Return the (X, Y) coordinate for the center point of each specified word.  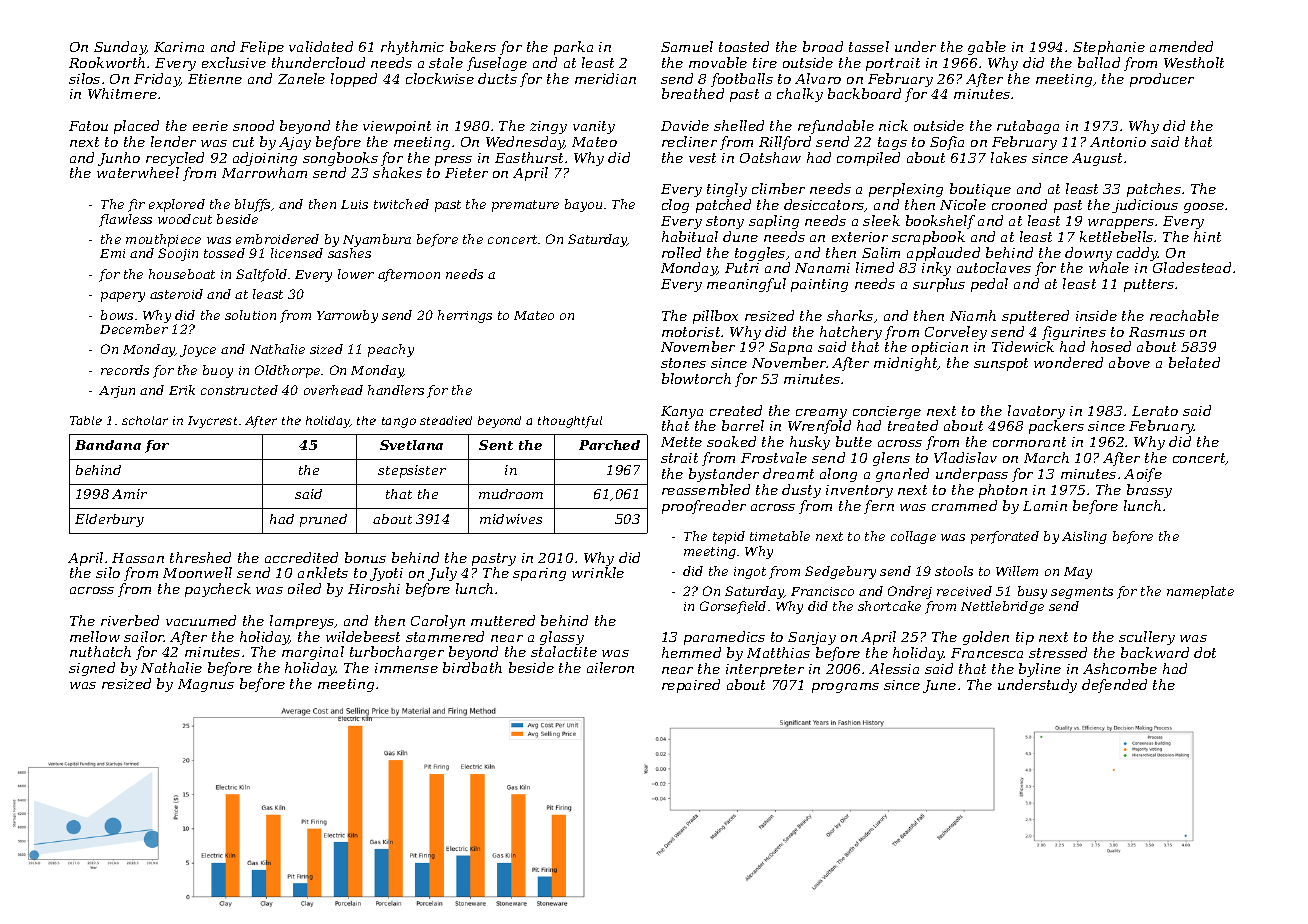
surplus (939, 285)
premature (525, 206)
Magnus (206, 685)
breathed (693, 93)
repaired (691, 686)
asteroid (176, 294)
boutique (980, 190)
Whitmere (122, 93)
